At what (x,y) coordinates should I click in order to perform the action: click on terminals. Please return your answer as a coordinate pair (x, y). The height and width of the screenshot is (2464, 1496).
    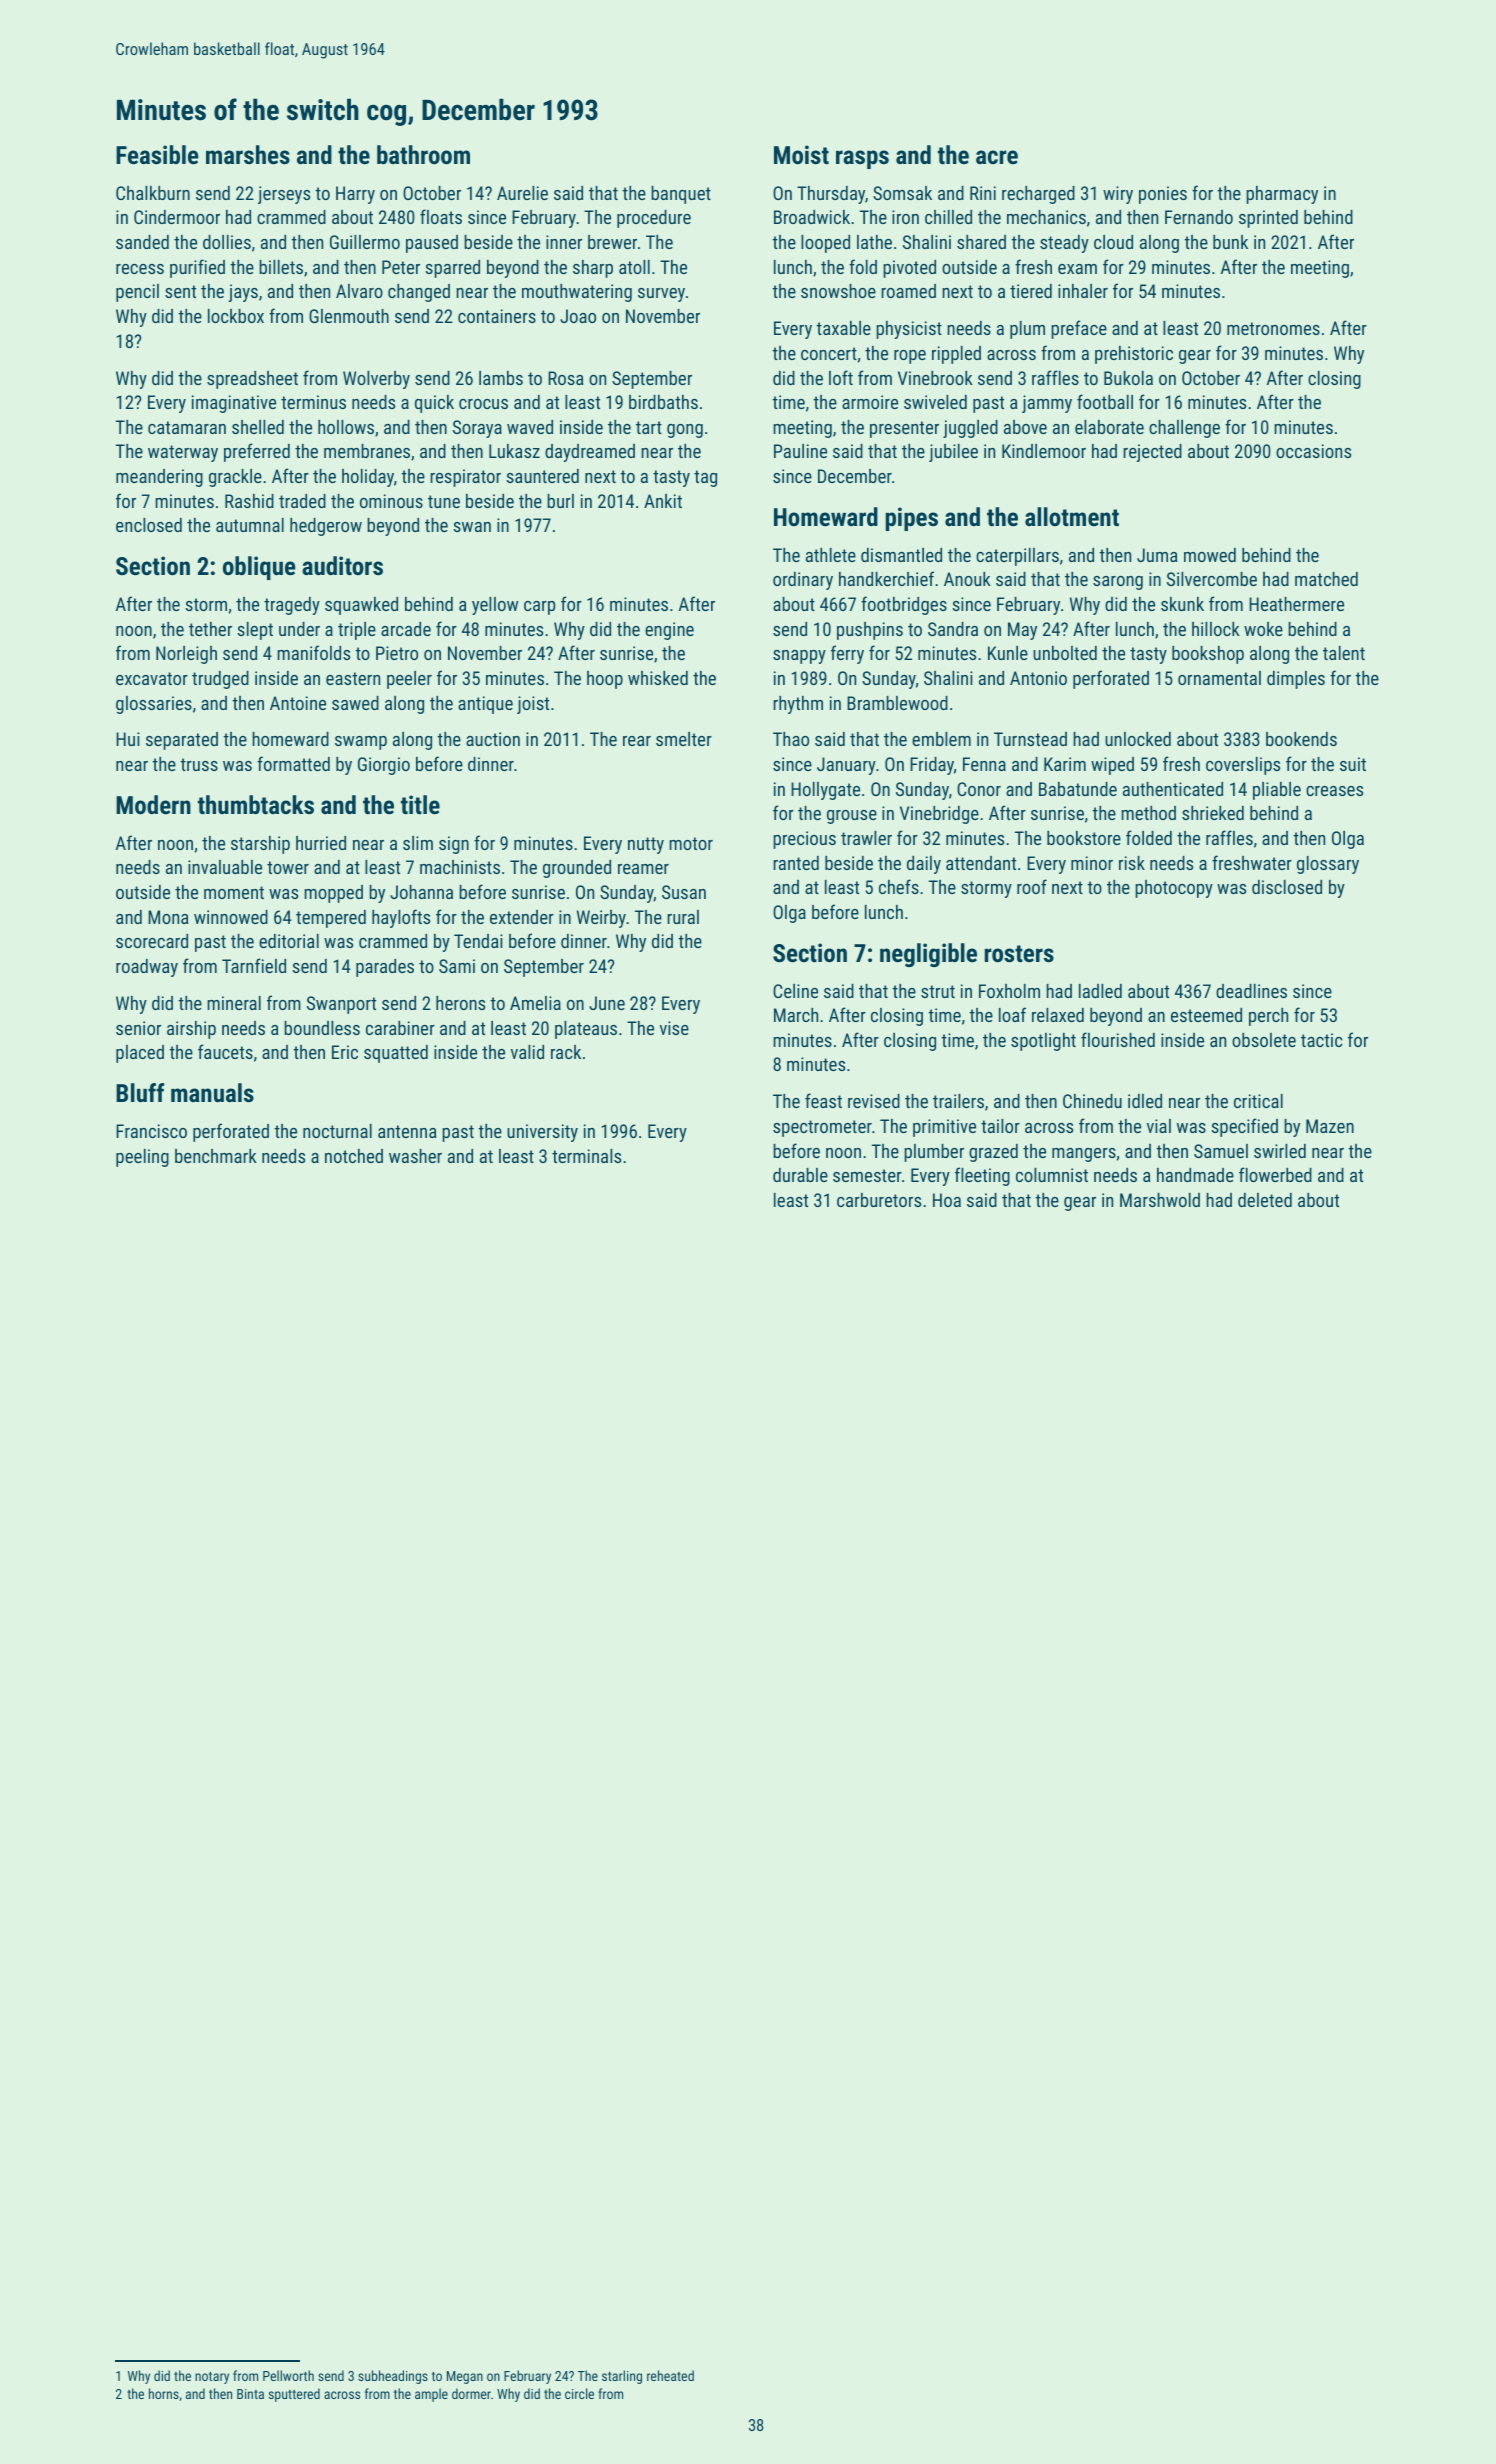
    Looking at the image, I should click on (586, 1156).
